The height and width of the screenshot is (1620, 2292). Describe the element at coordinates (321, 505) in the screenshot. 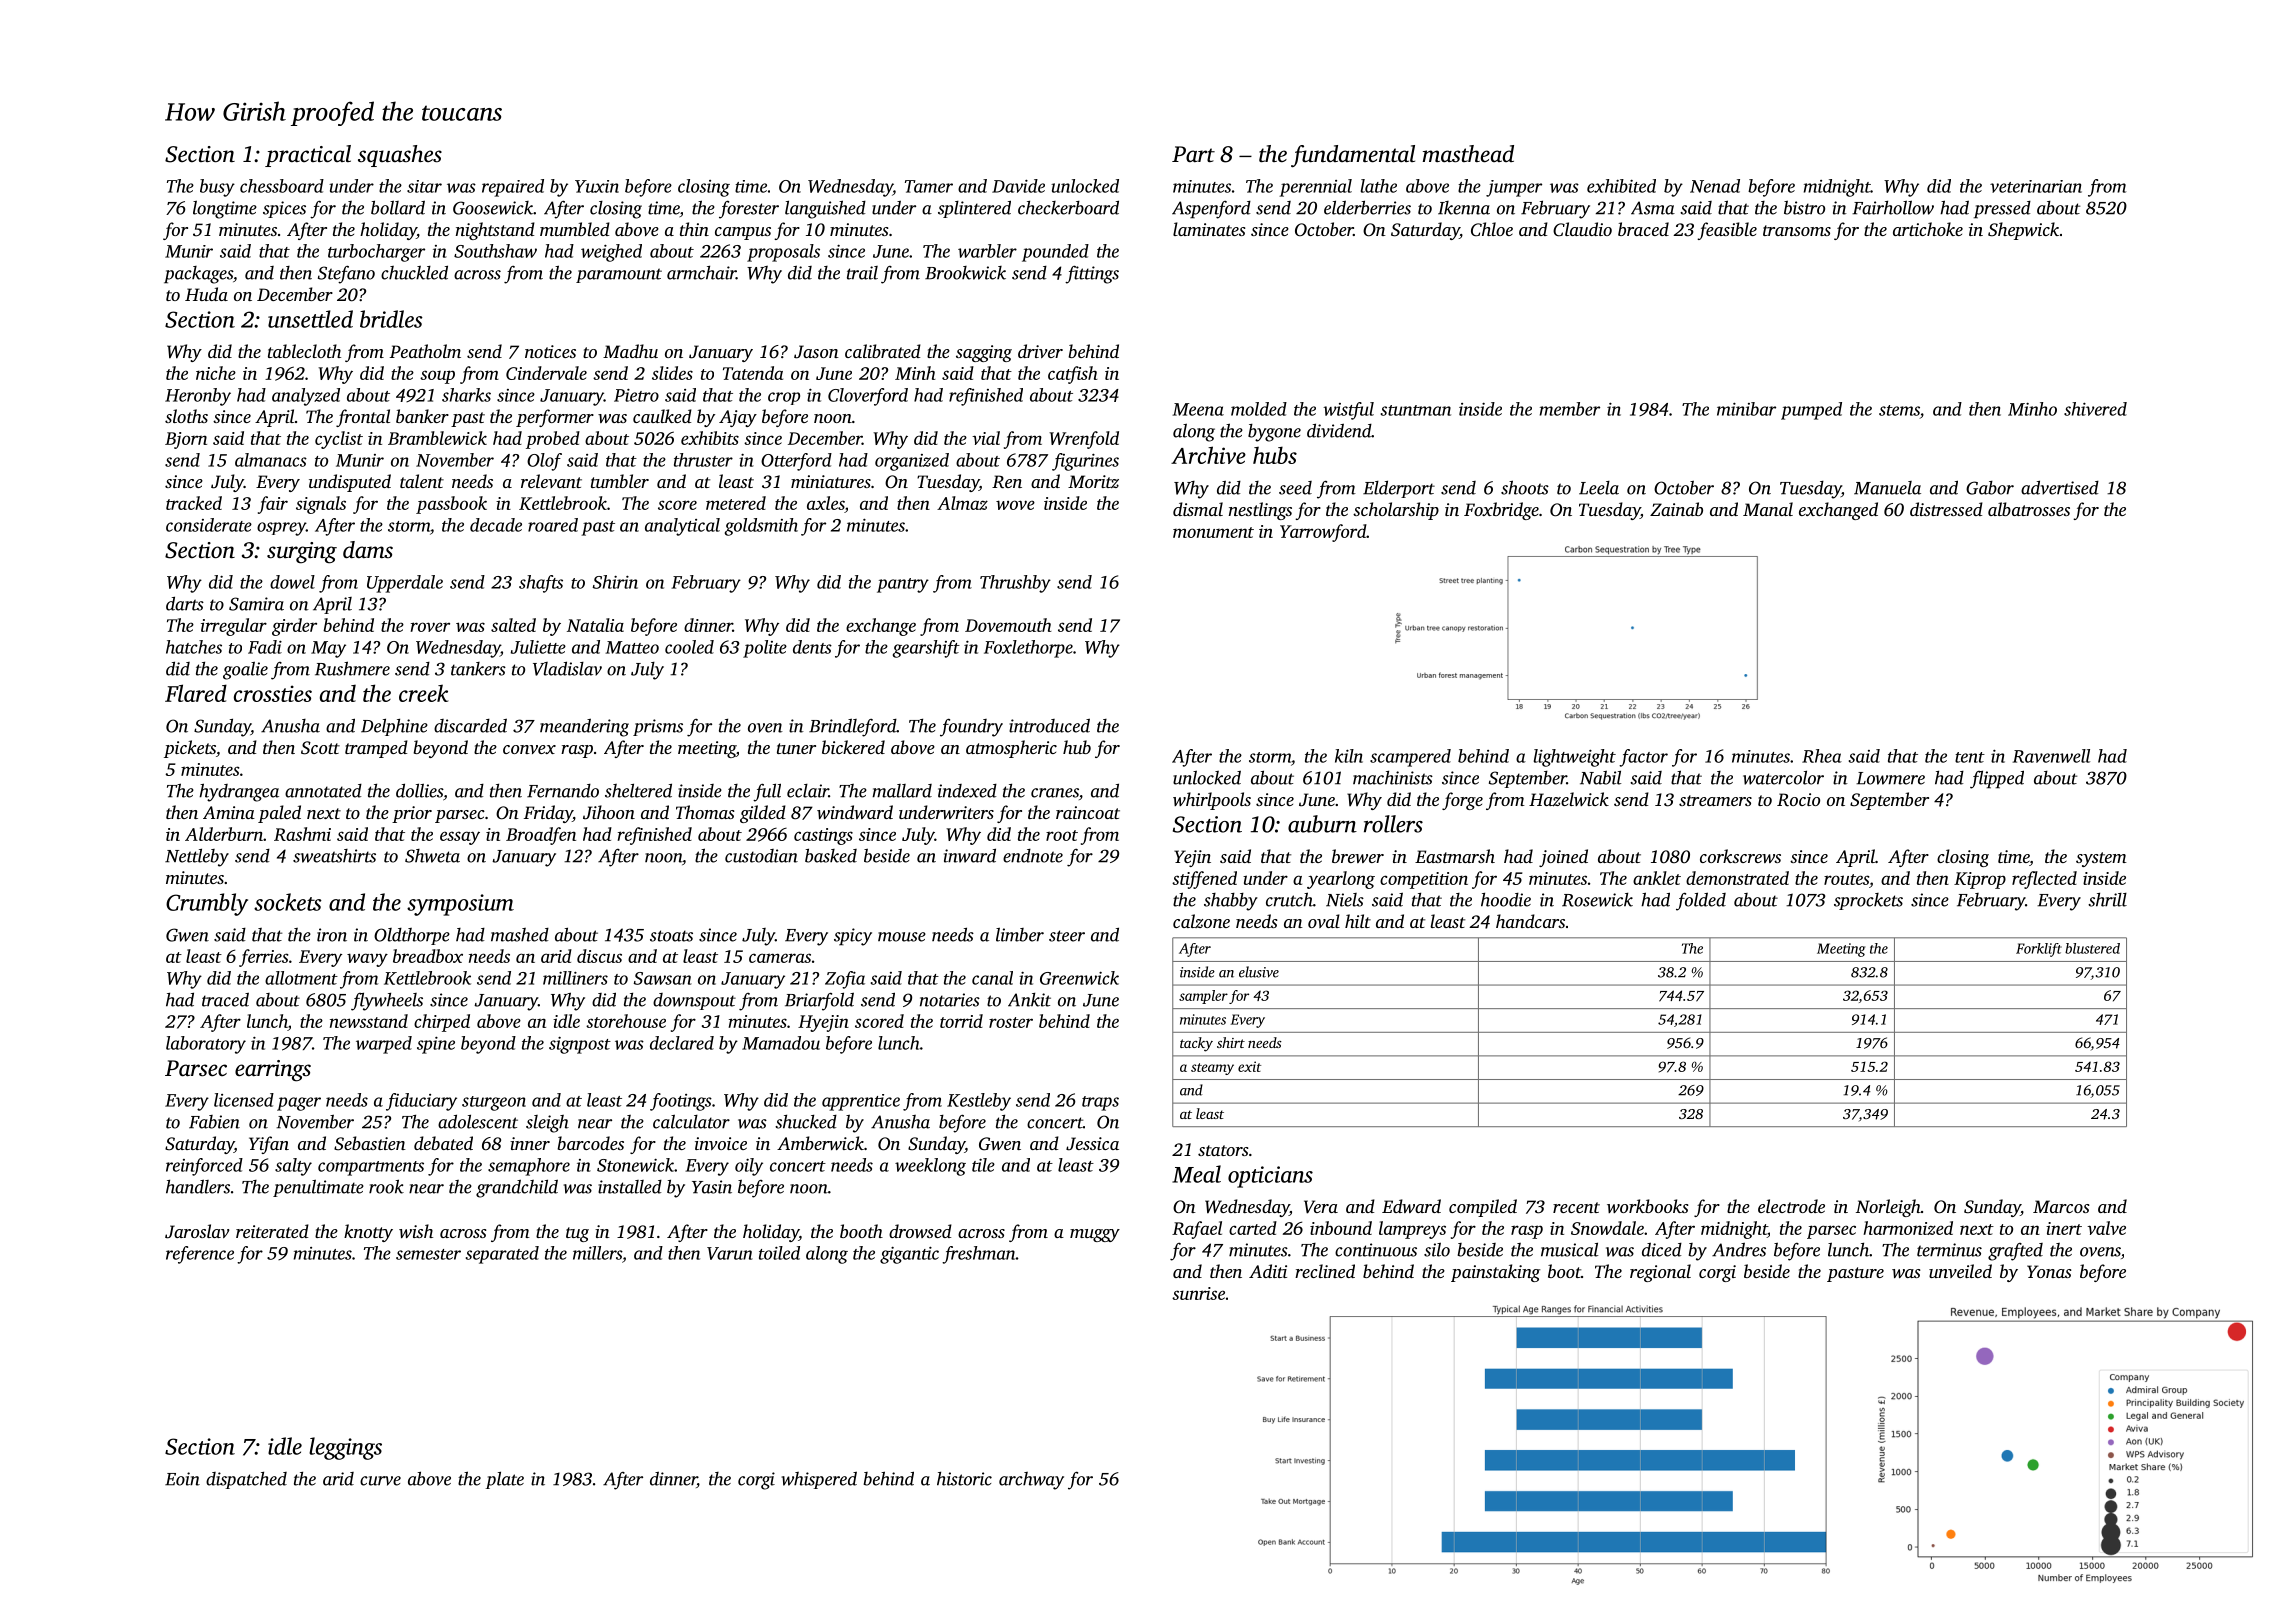

I see `signals` at that location.
